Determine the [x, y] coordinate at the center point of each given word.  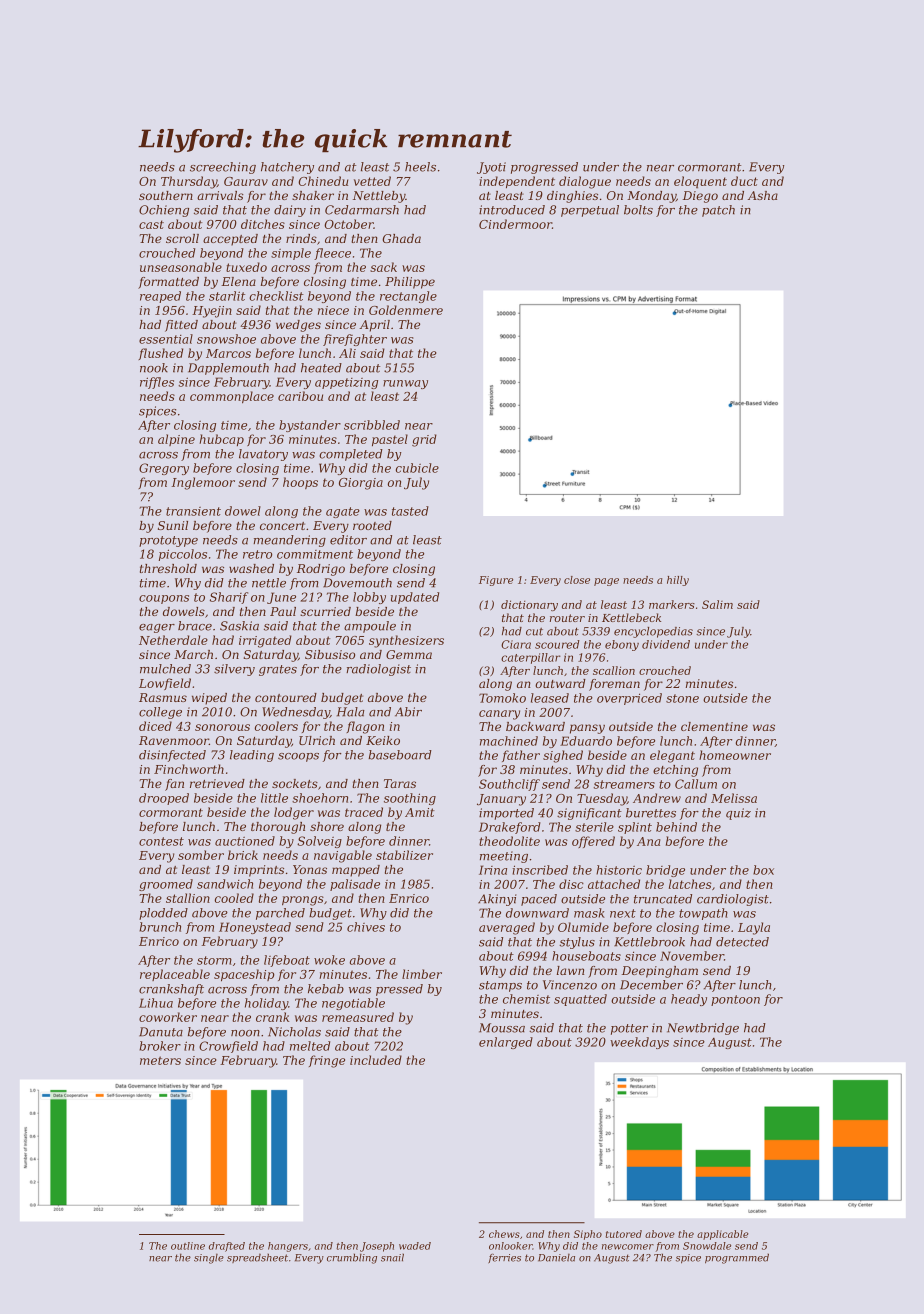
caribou [300, 396]
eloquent [700, 182]
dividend [666, 644]
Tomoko [502, 698]
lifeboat [287, 961]
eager [157, 628]
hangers [288, 1247]
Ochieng [164, 211]
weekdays [639, 1043]
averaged [507, 928]
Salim [717, 604]
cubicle [417, 468]
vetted [372, 181]
